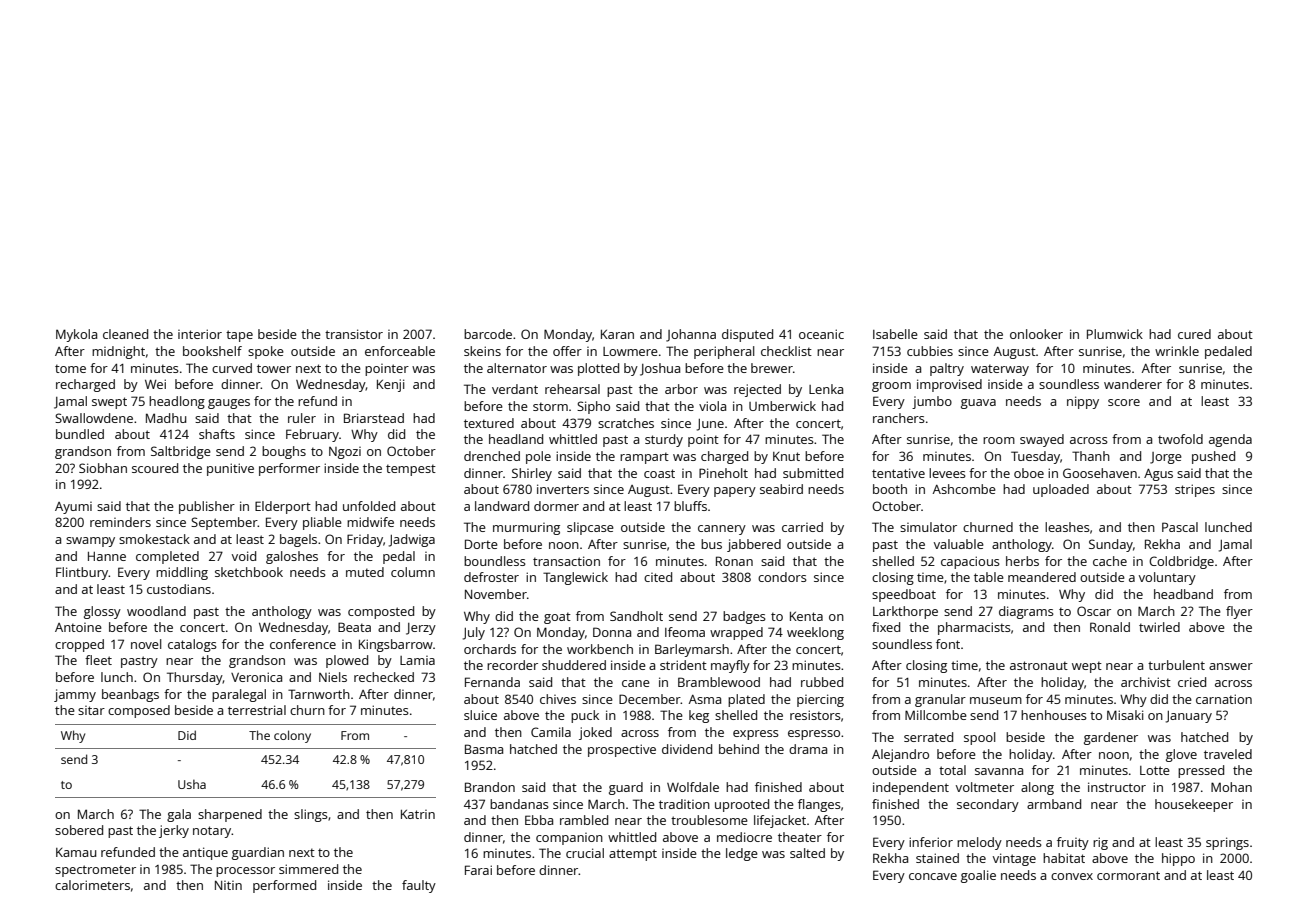  What do you see at coordinates (1094, 611) in the screenshot?
I see `Oscar` at bounding box center [1094, 611].
